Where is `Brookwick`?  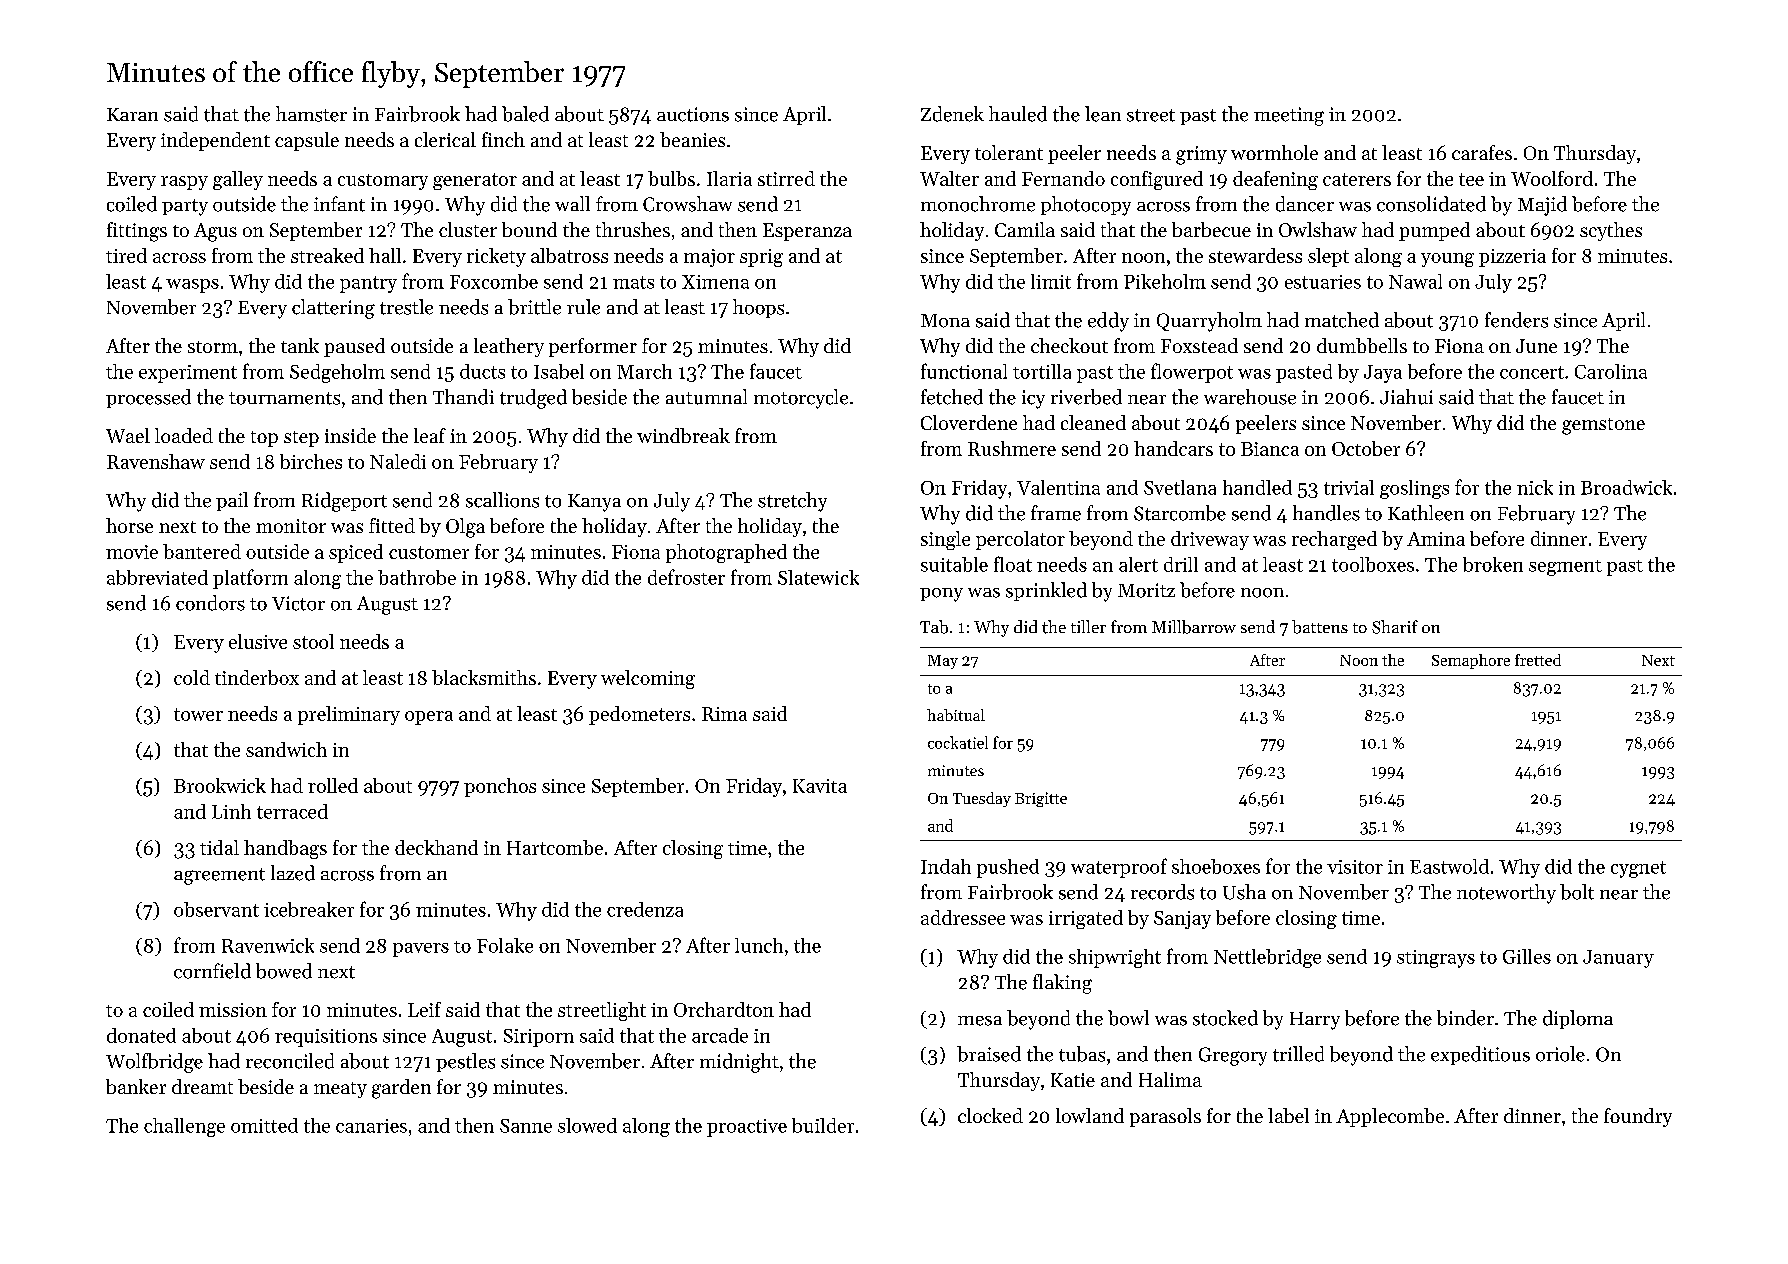
Brookwick is located at coordinates (220, 785).
